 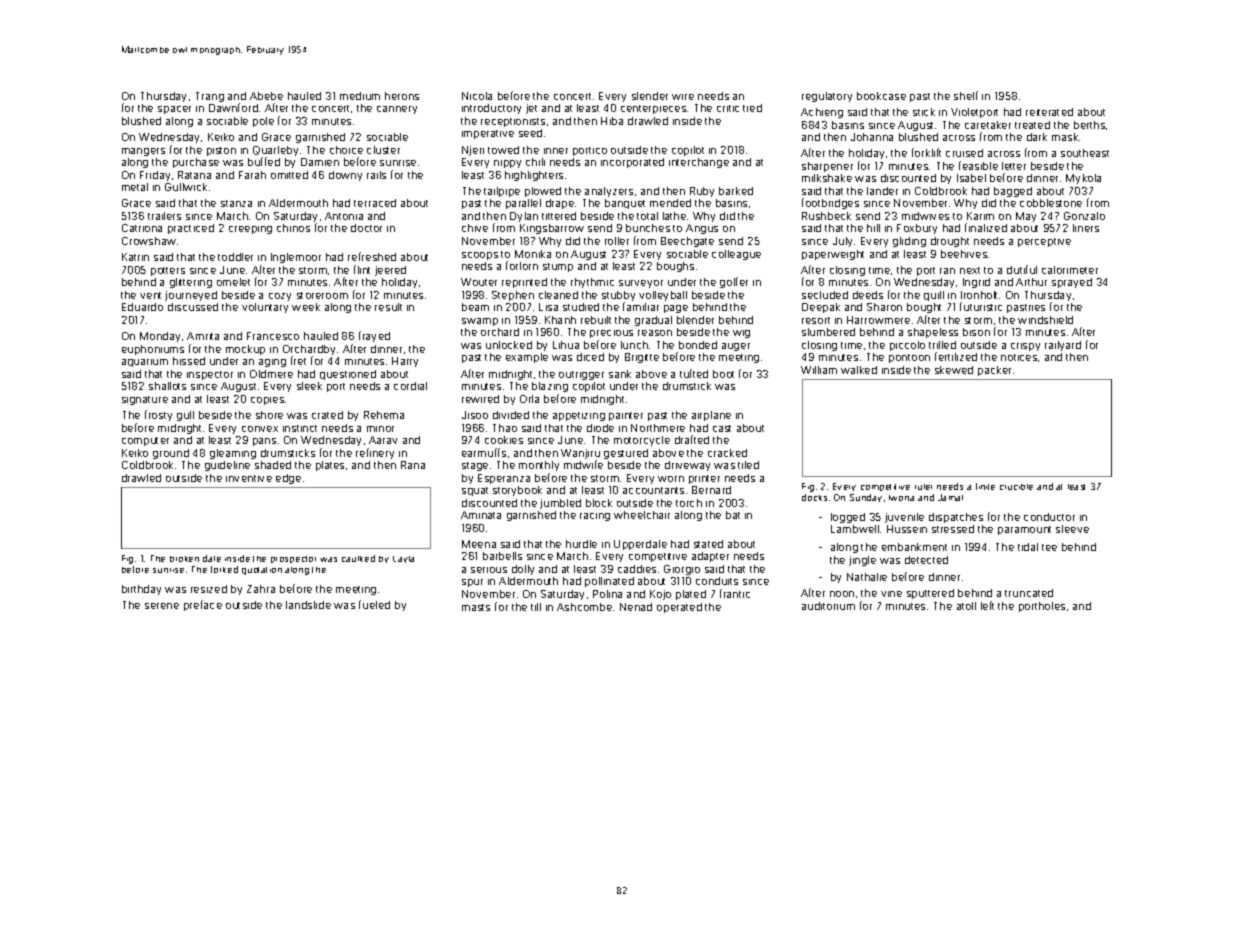 What do you see at coordinates (475, 491) in the document?
I see `squat` at bounding box center [475, 491].
